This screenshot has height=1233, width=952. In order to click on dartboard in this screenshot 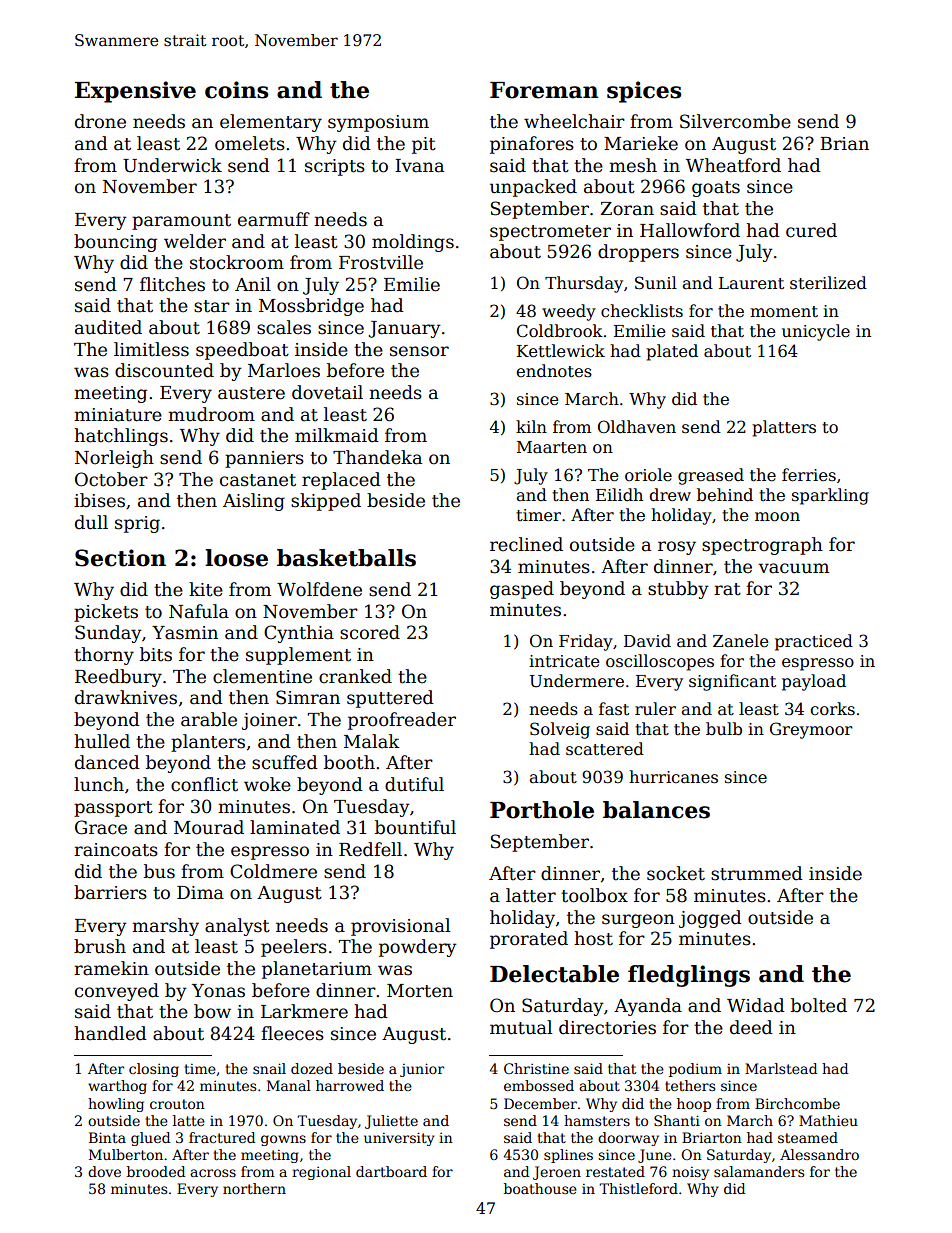, I will do `click(391, 1171)`.
